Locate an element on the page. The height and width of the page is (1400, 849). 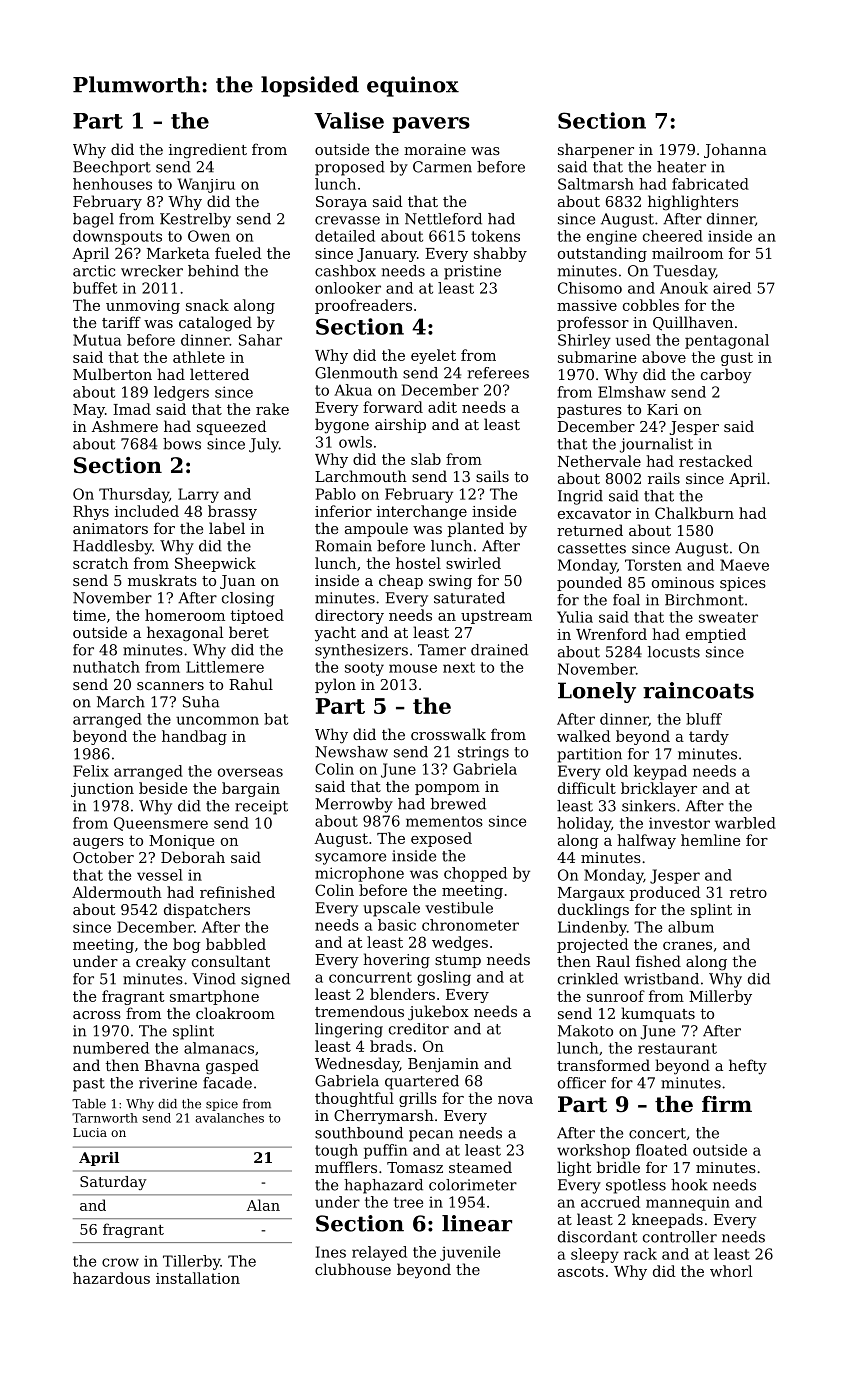
bog is located at coordinates (187, 945).
